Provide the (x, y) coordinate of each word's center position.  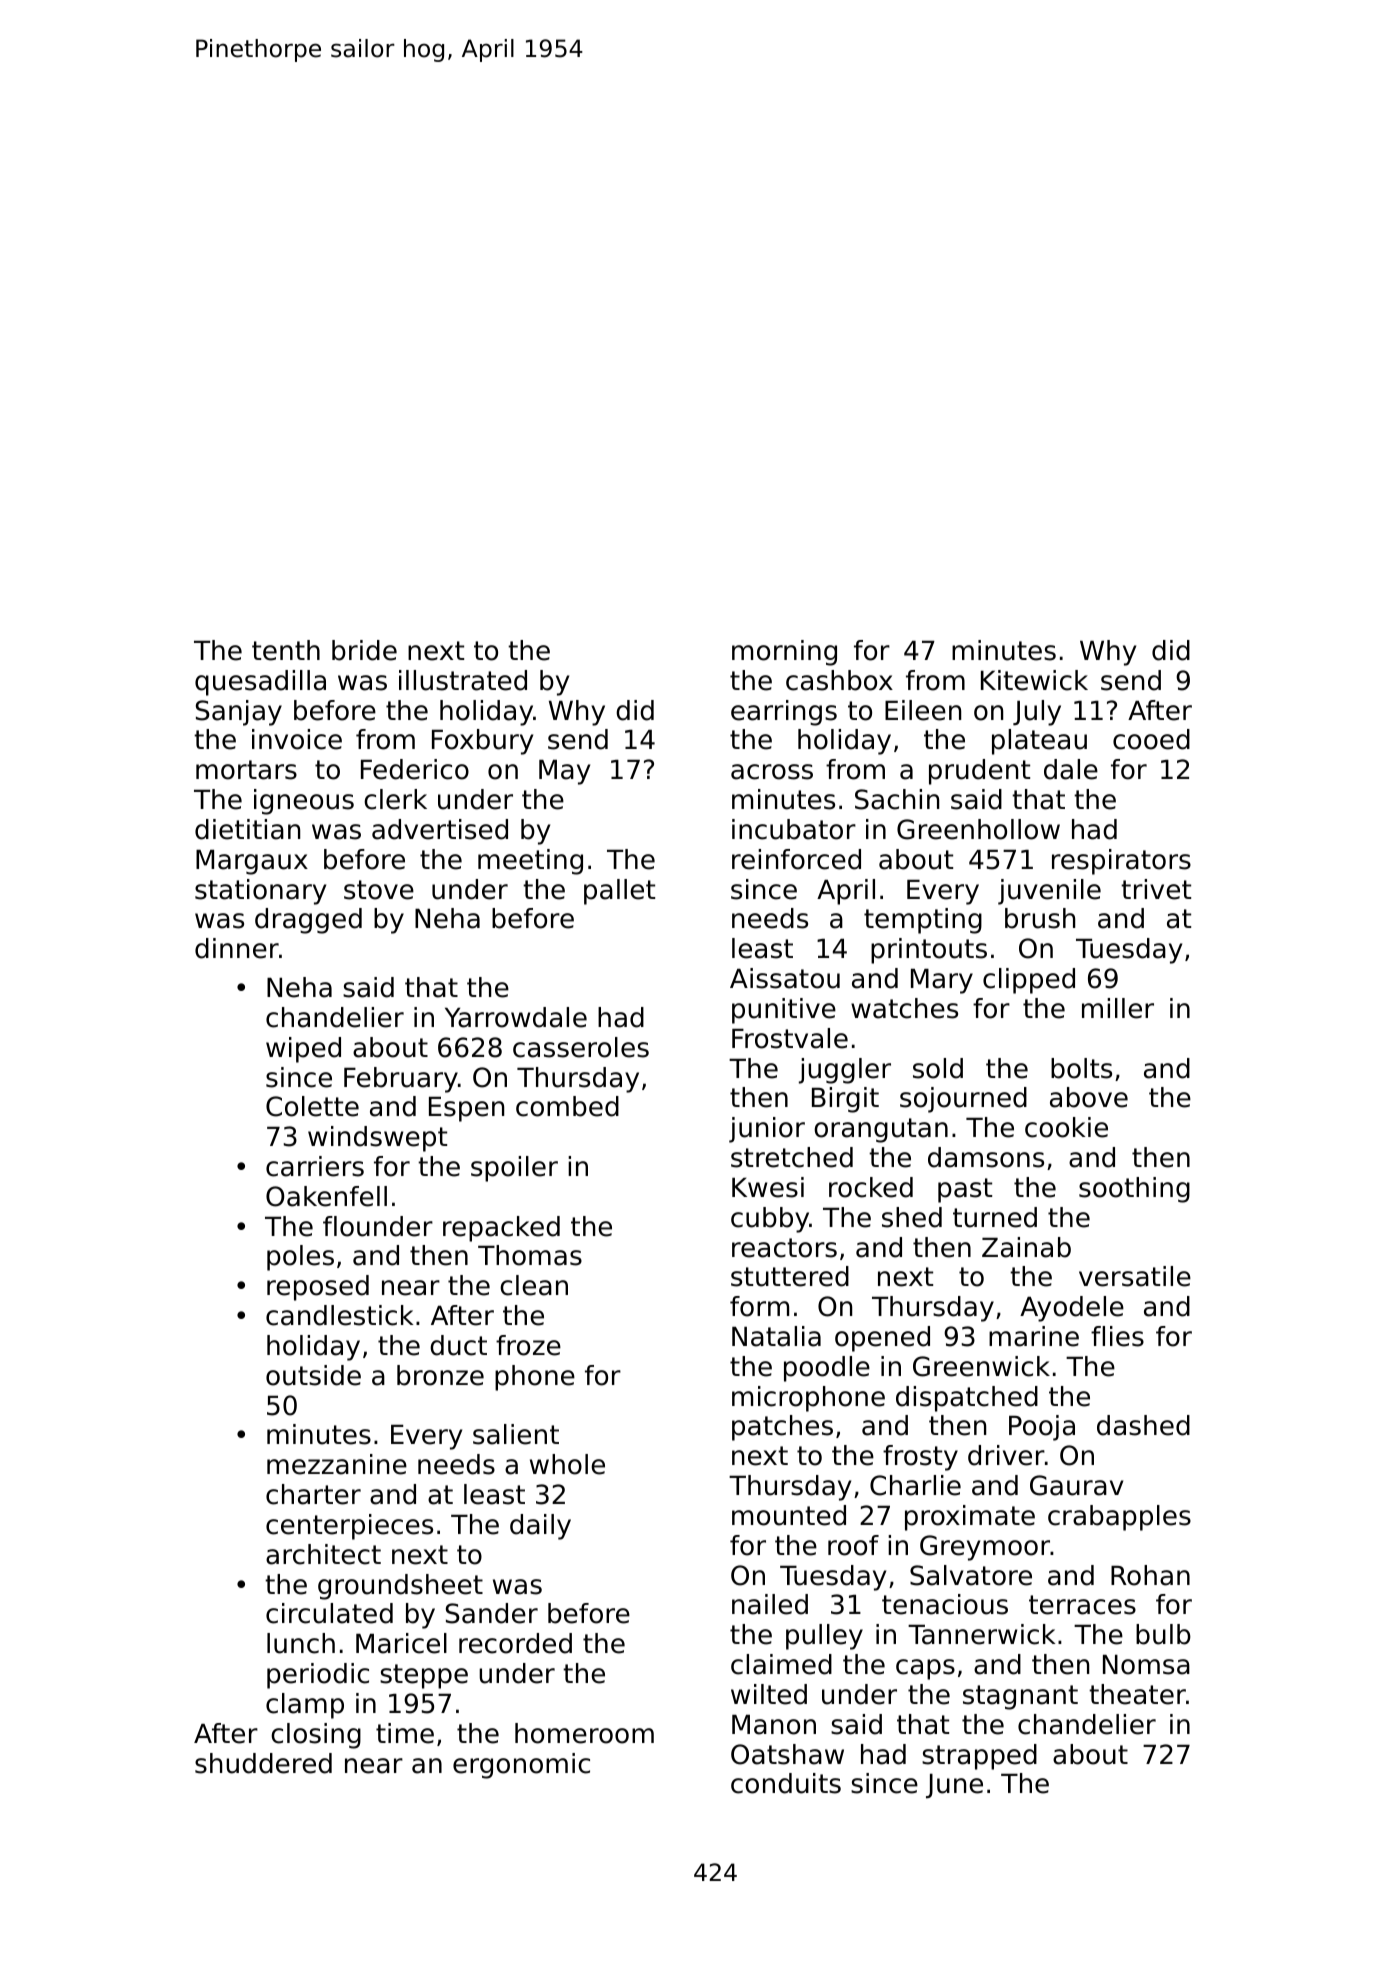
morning (784, 653)
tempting (923, 921)
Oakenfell (326, 1196)
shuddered (263, 1763)
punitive (784, 1011)
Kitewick (1034, 680)
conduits (786, 1783)
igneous (304, 802)
